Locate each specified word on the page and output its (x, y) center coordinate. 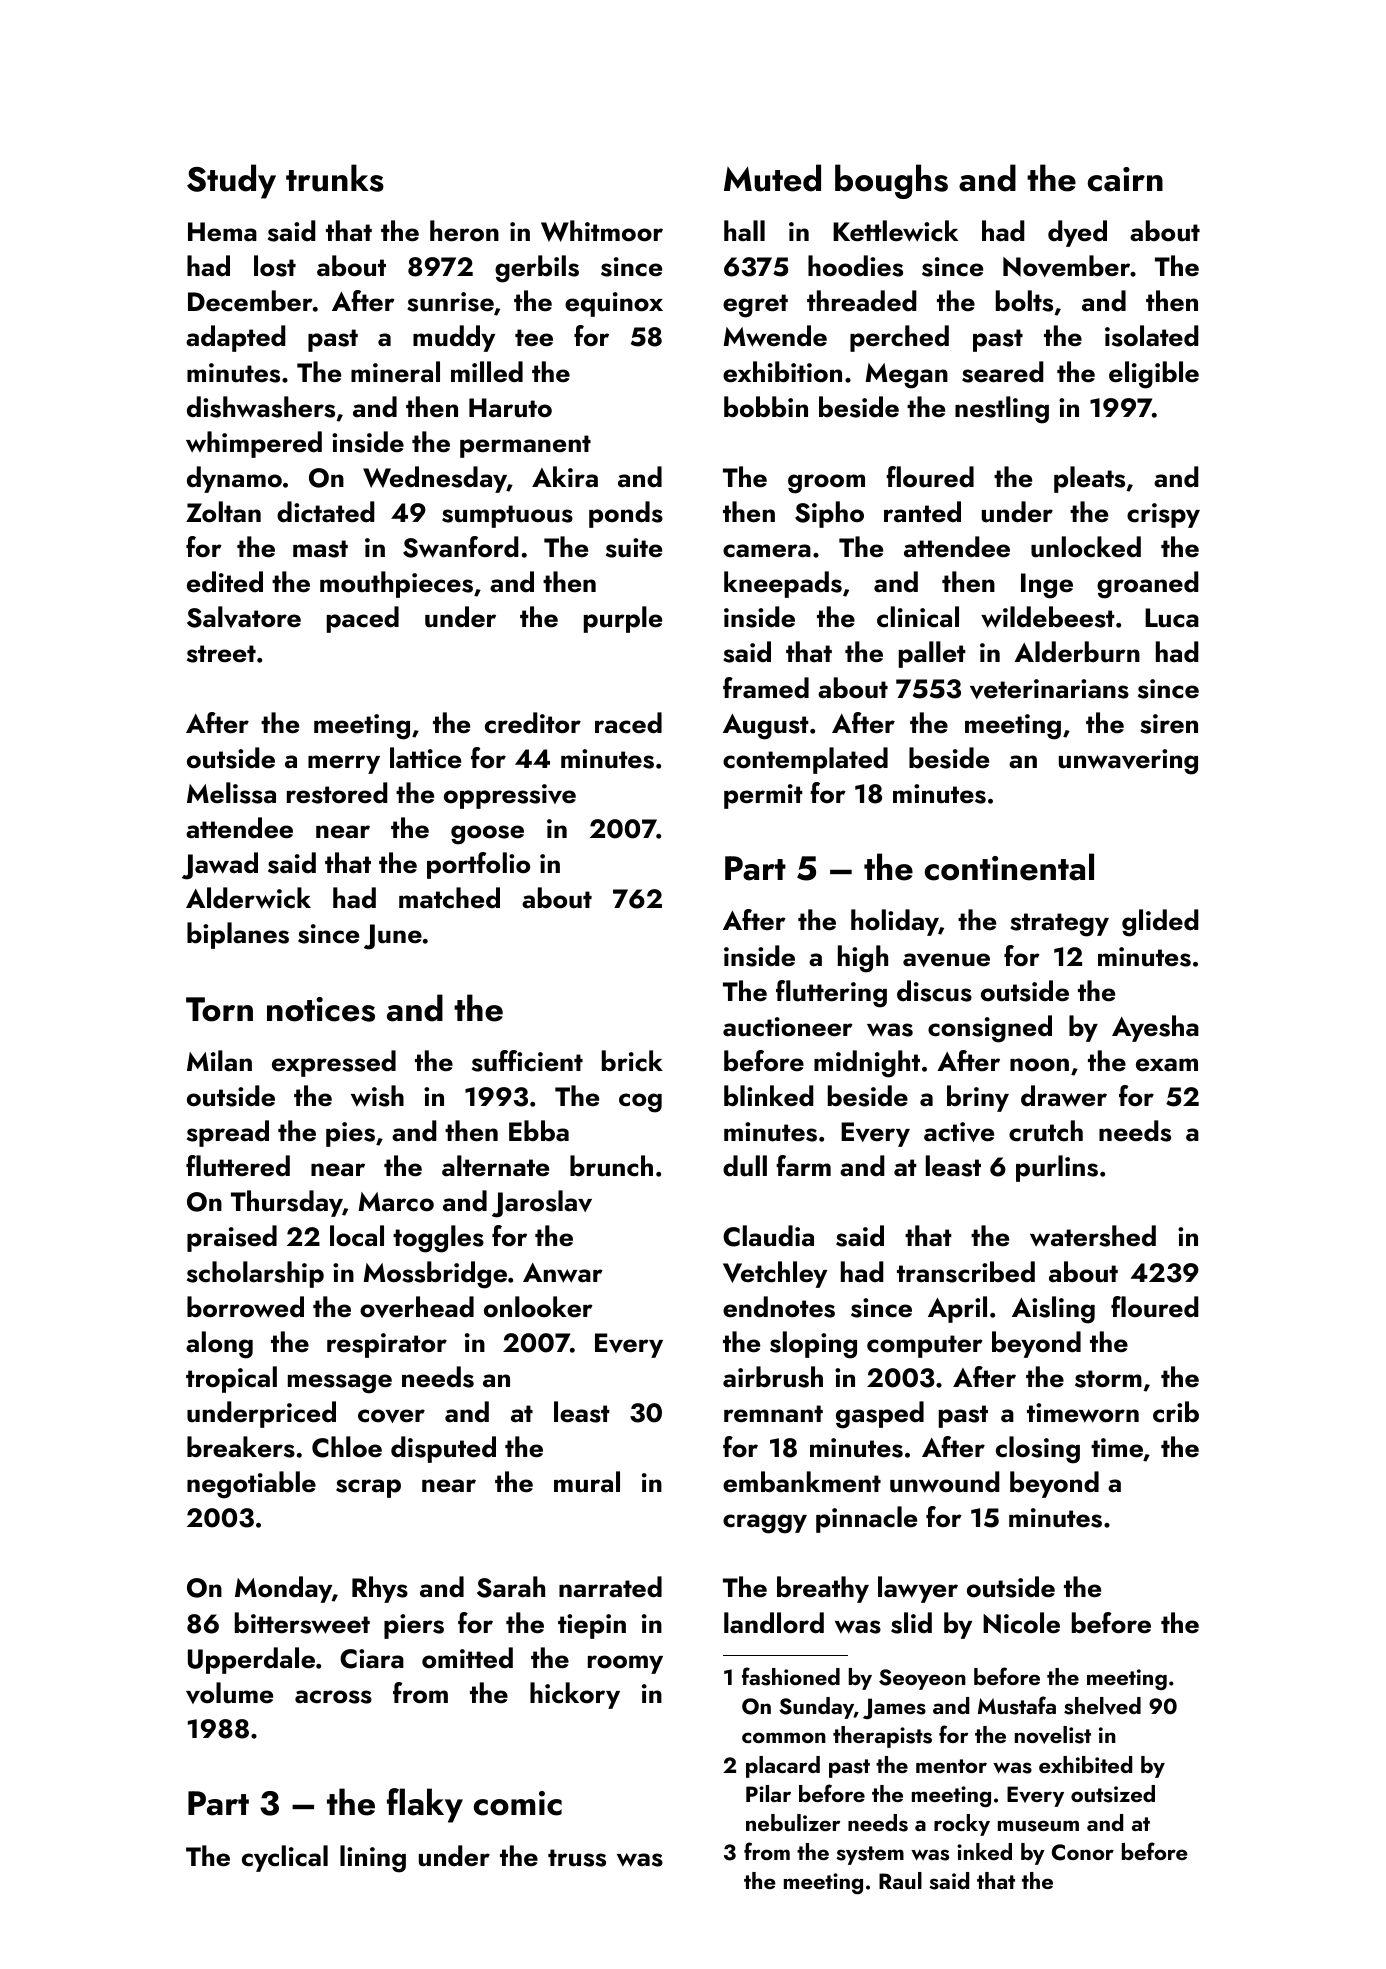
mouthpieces (396, 584)
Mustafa (1017, 1705)
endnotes (779, 1307)
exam (1167, 1065)
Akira (565, 476)
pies (350, 1134)
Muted (772, 178)
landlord (774, 1623)
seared (1003, 372)
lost (275, 266)
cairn (1125, 179)
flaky (425, 1805)
